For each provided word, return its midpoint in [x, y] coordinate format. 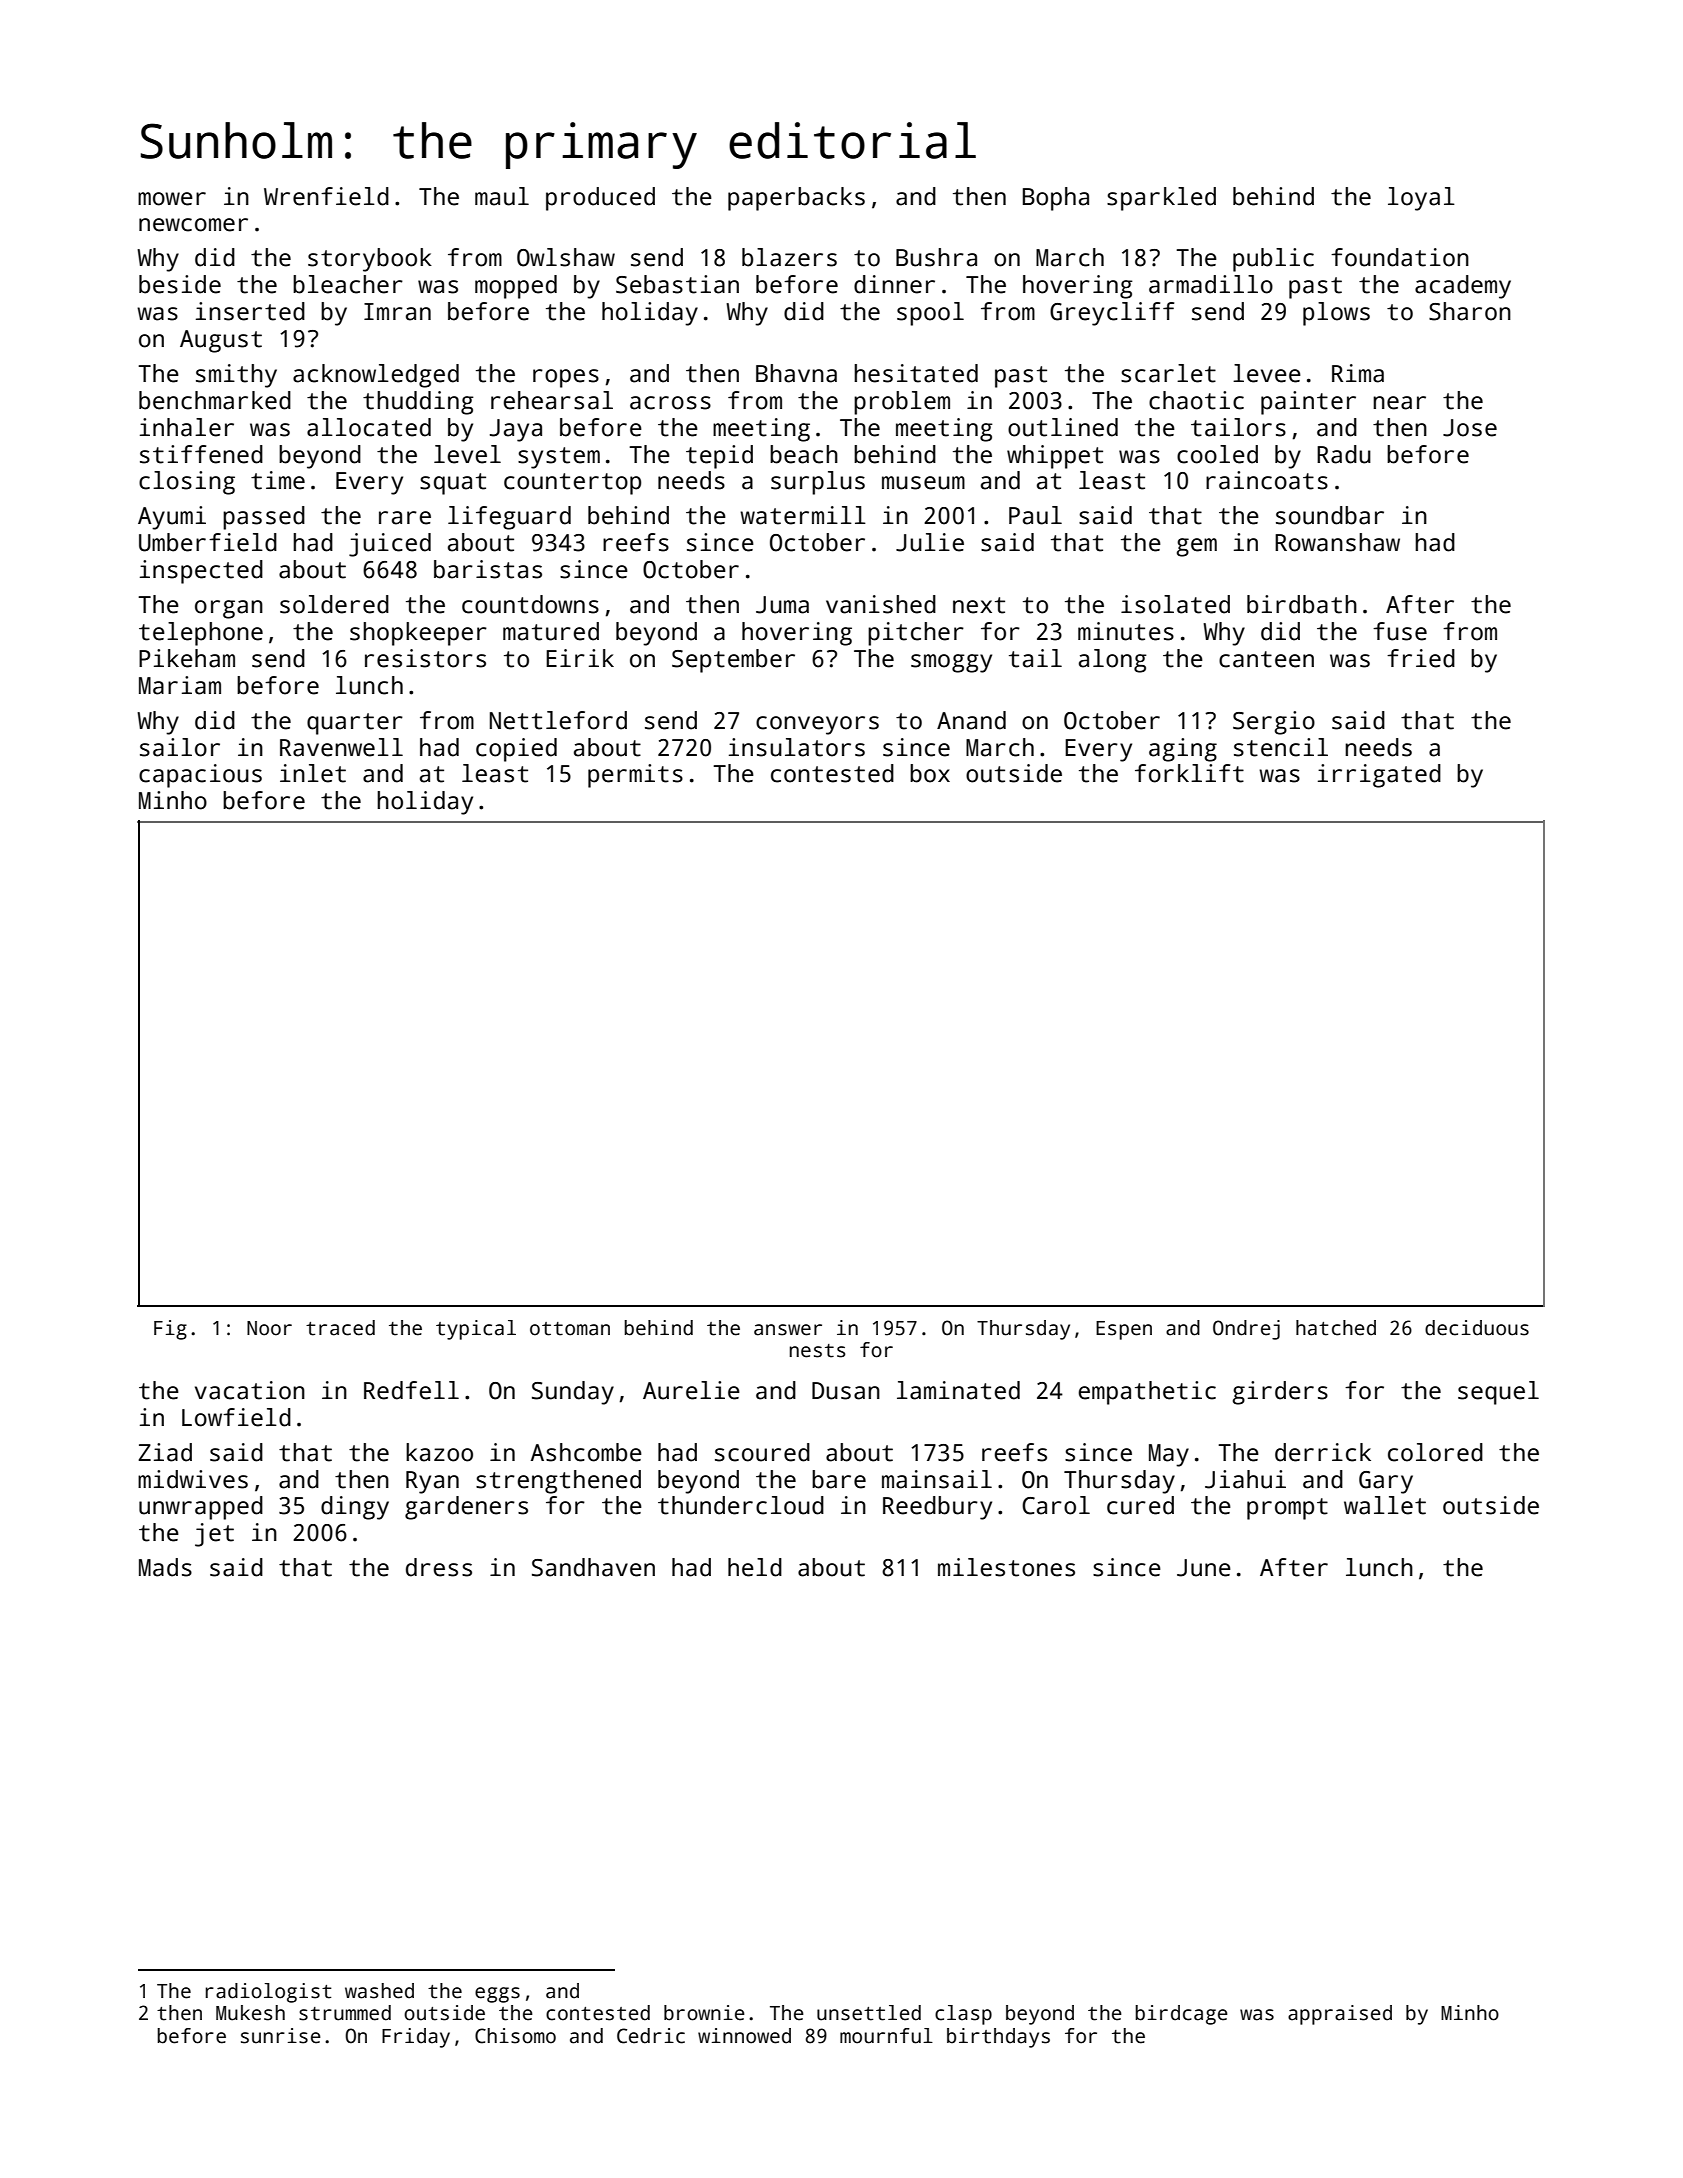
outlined [1063, 427]
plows [1336, 314]
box [930, 773]
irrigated [1379, 776]
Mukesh [250, 2013]
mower [172, 199]
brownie [704, 2013]
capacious [200, 776]
